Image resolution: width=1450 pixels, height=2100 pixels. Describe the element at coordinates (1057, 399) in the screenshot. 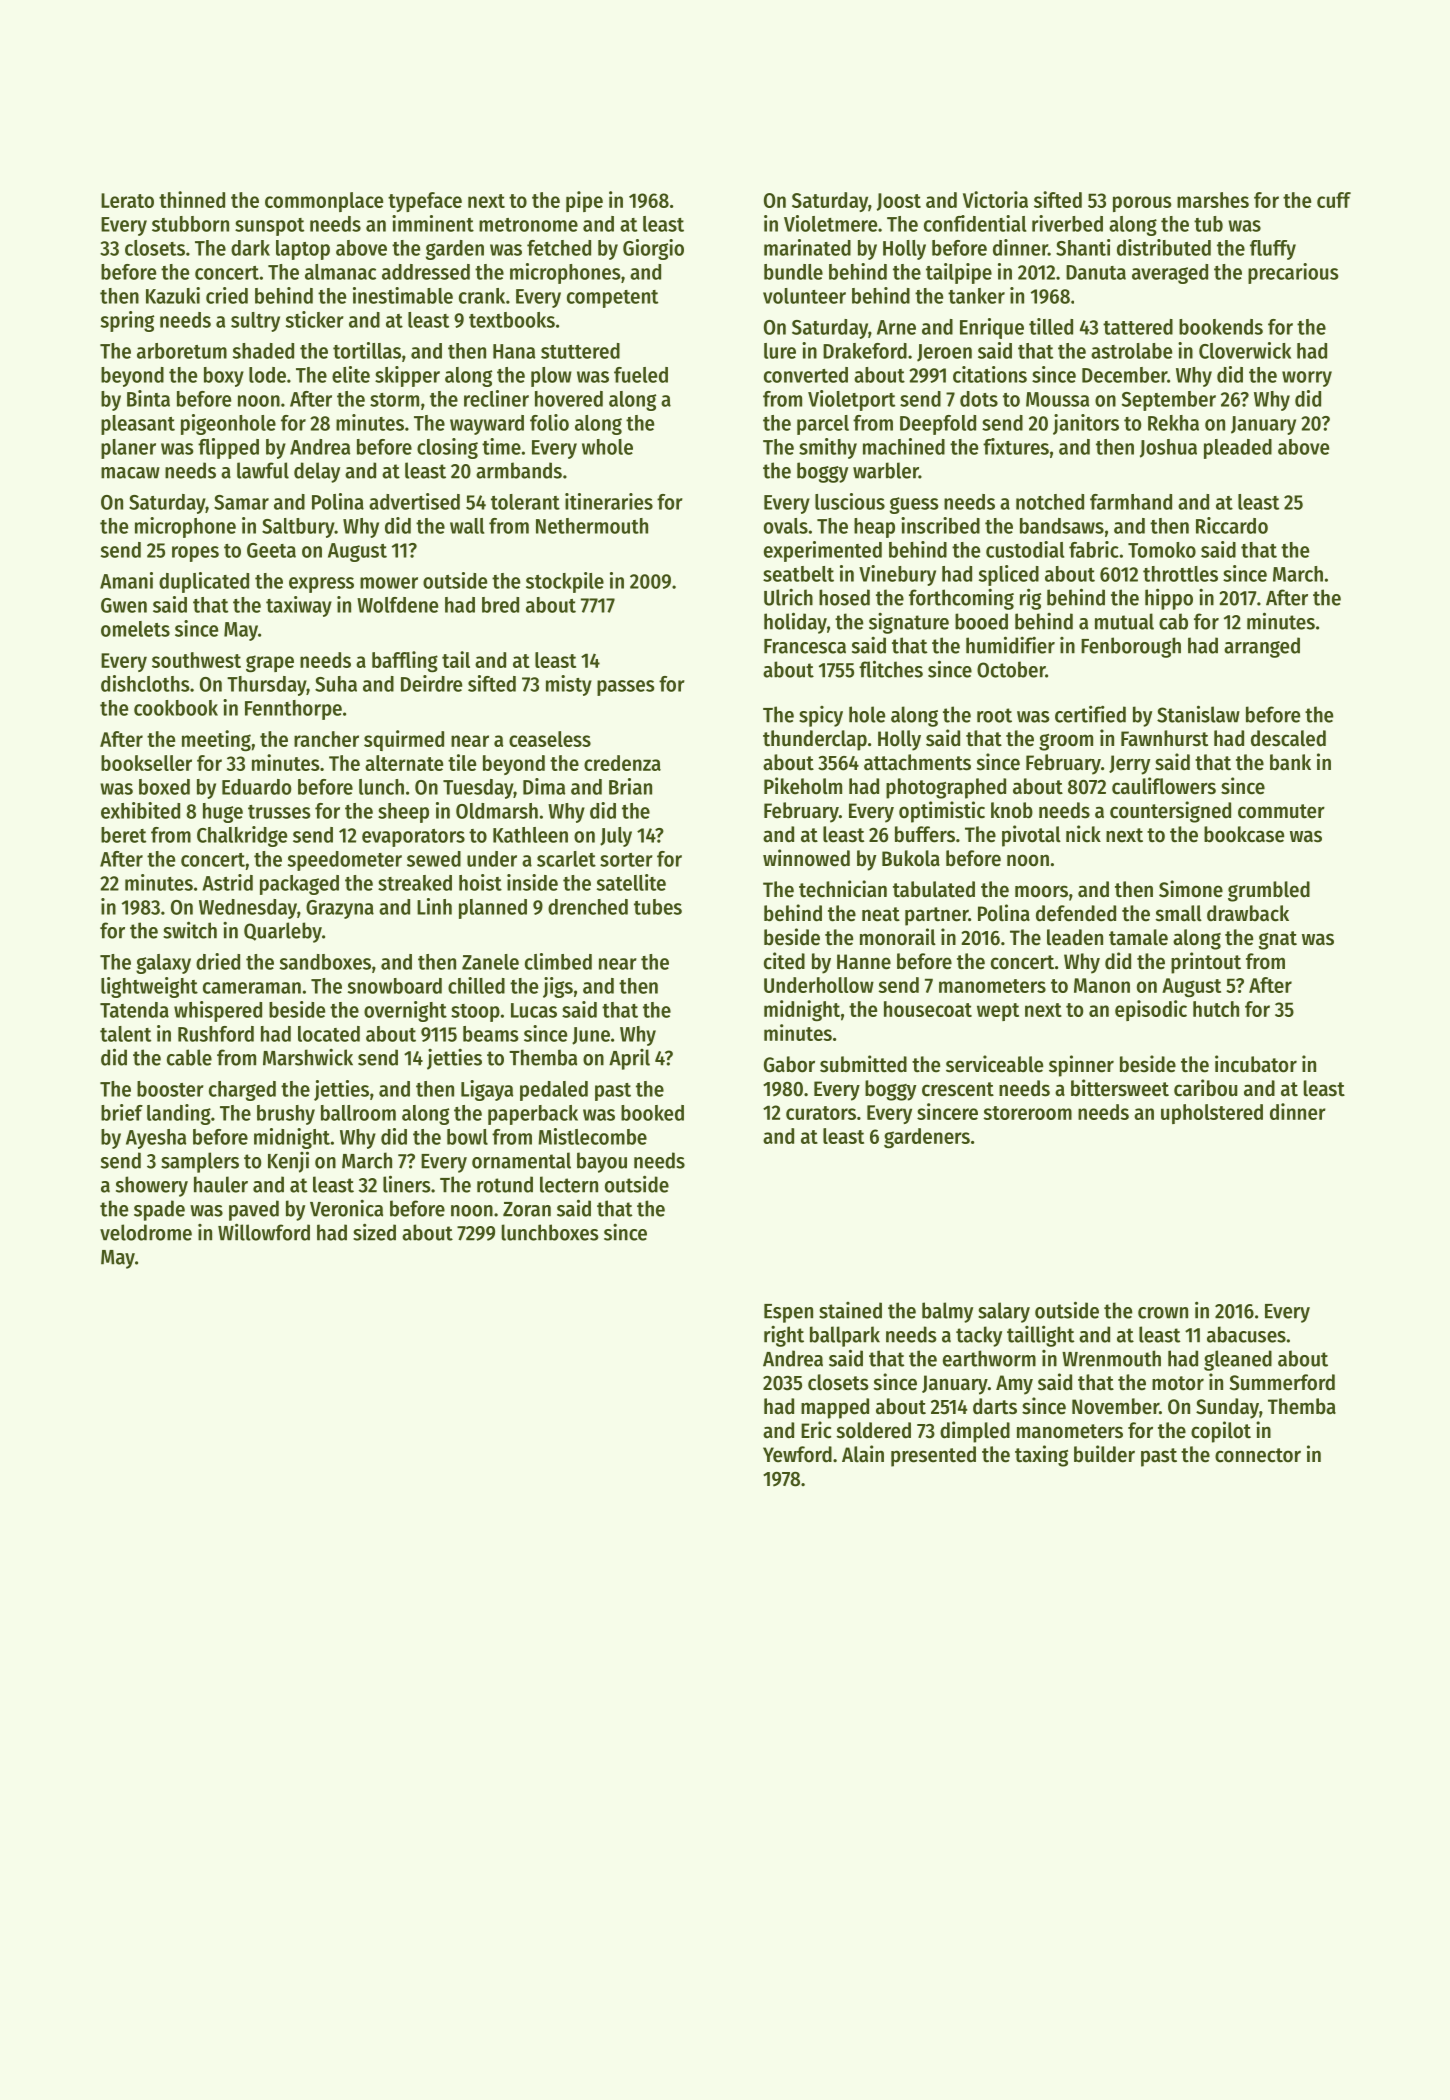

I see `Moussa` at that location.
